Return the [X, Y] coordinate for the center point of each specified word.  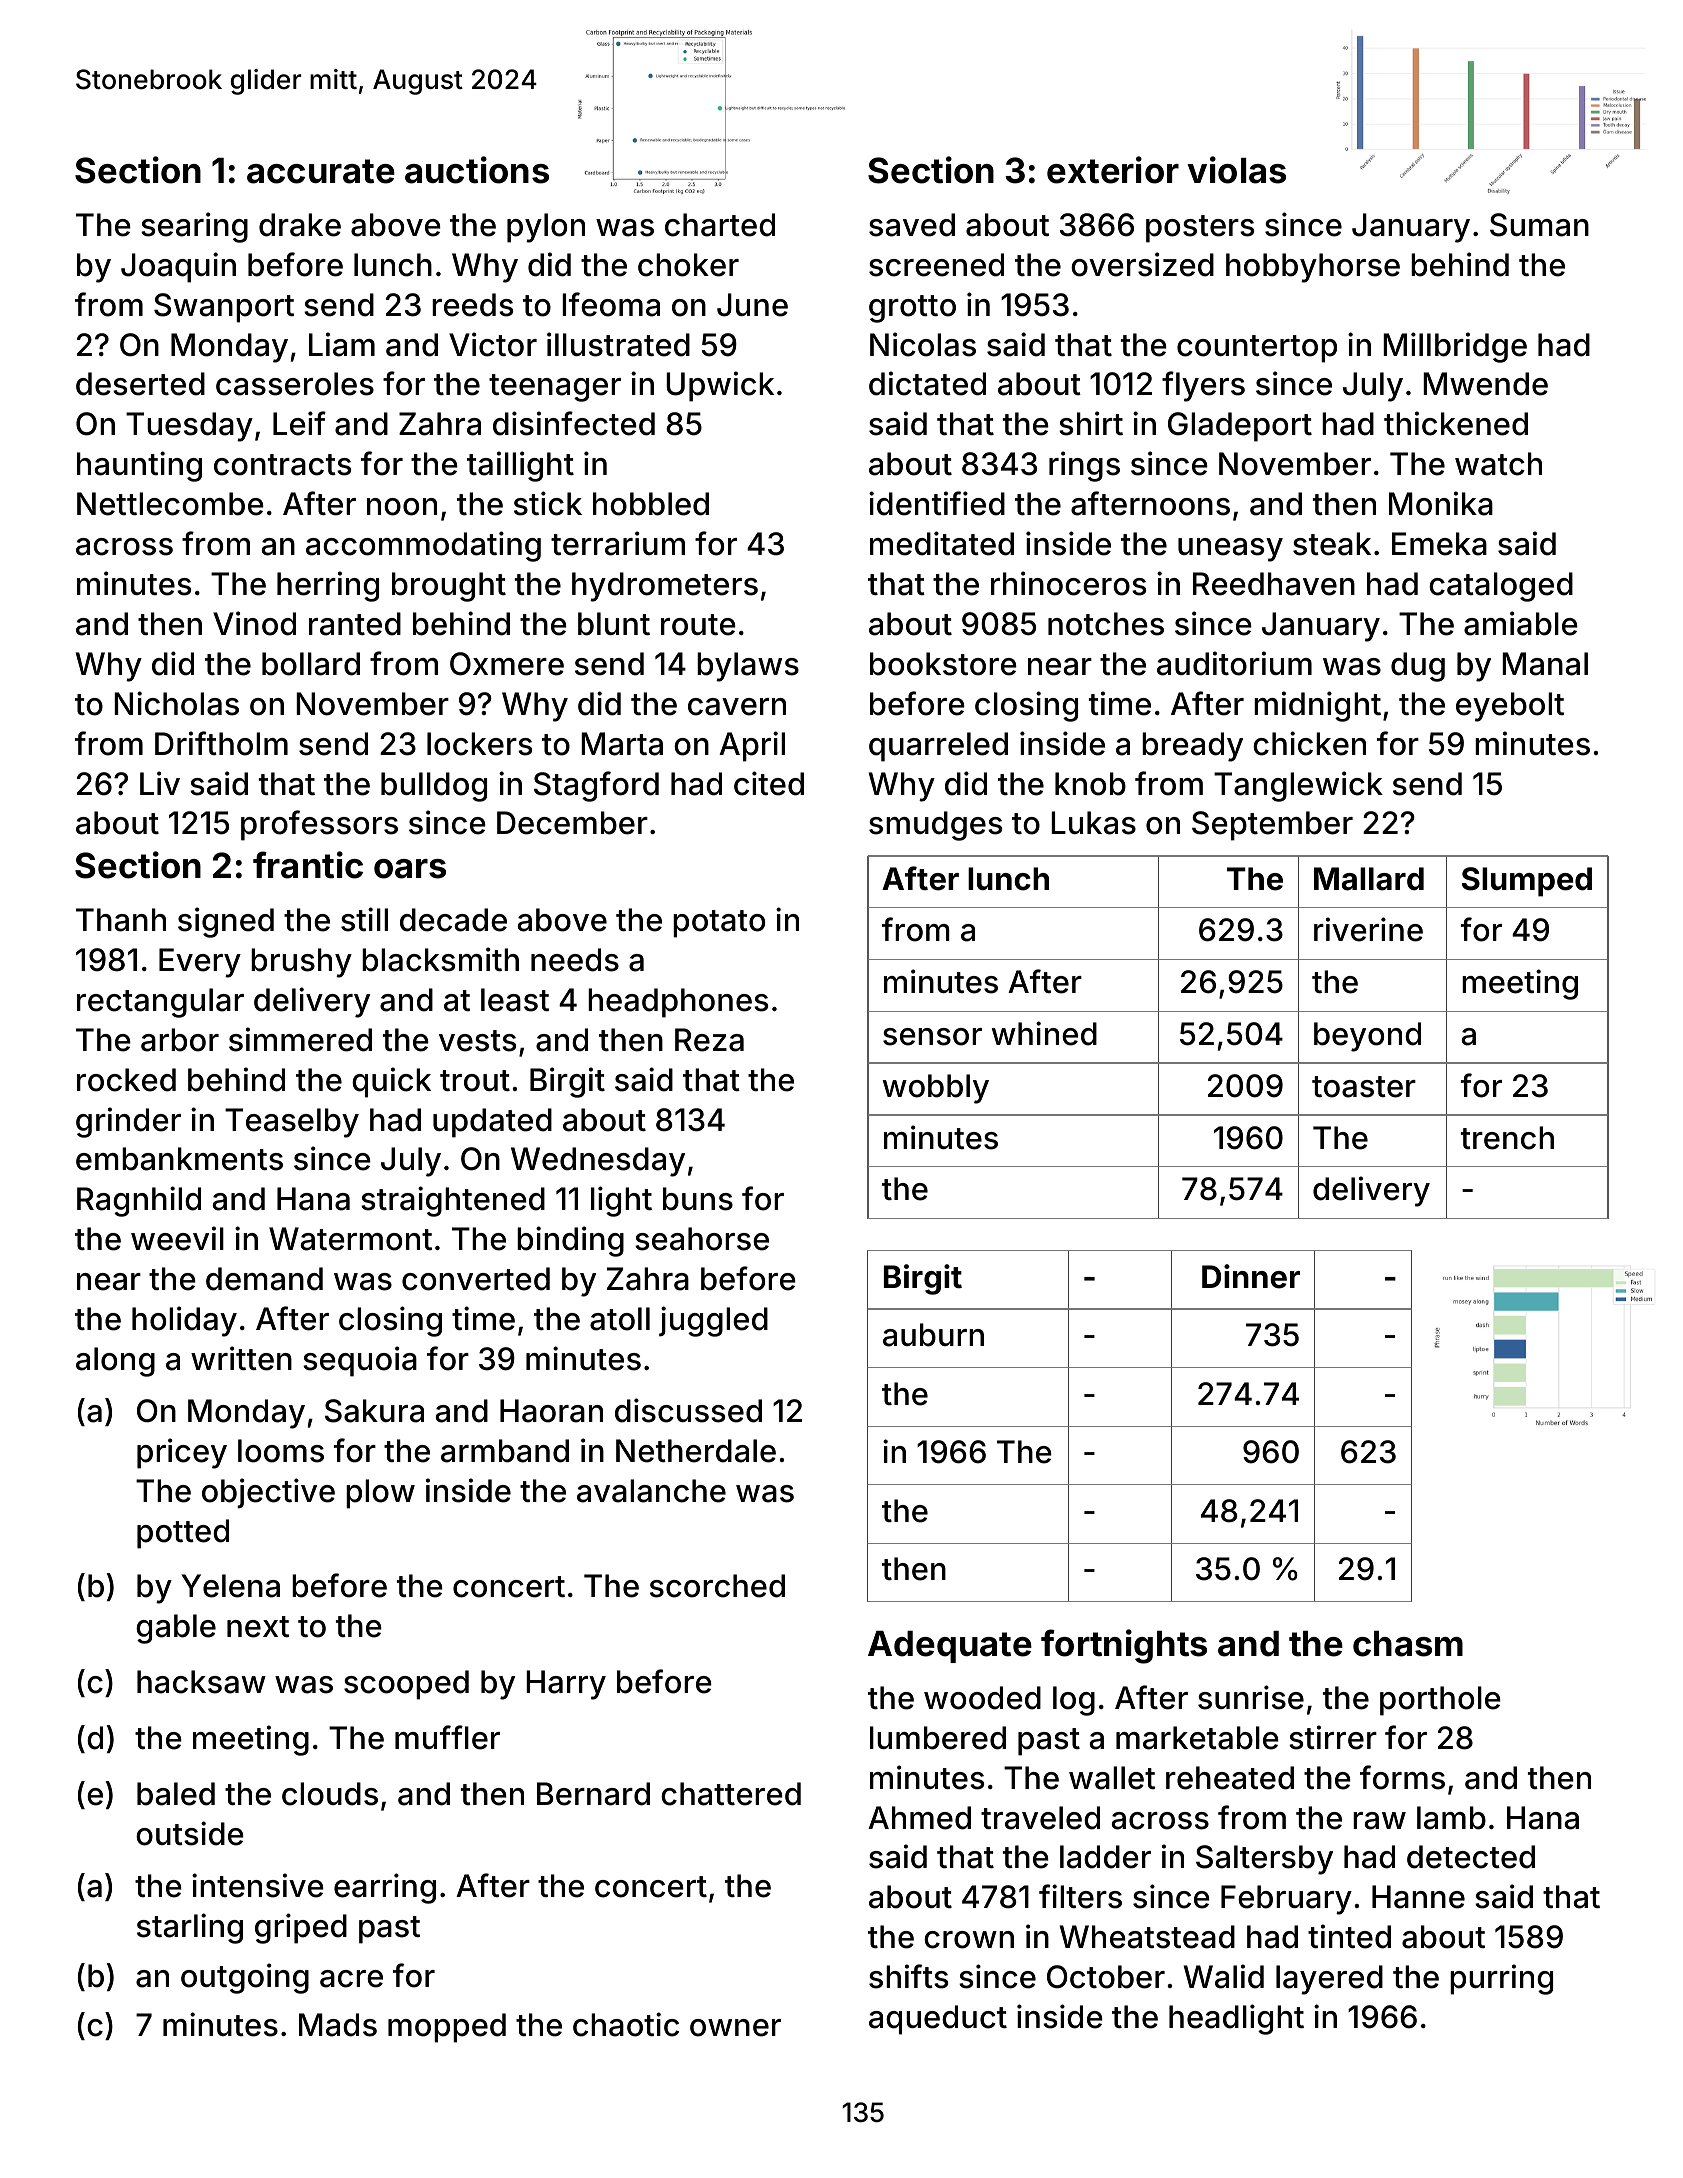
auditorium [1234, 663]
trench [1507, 1138]
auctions [477, 170]
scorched [717, 1586]
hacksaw [201, 1682]
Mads [338, 2025]
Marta [622, 744]
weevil [177, 1238]
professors [319, 825]
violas [1236, 170]
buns [698, 1199]
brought [449, 587]
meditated [942, 543]
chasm [1408, 1644]
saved [912, 225]
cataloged [1501, 587]
